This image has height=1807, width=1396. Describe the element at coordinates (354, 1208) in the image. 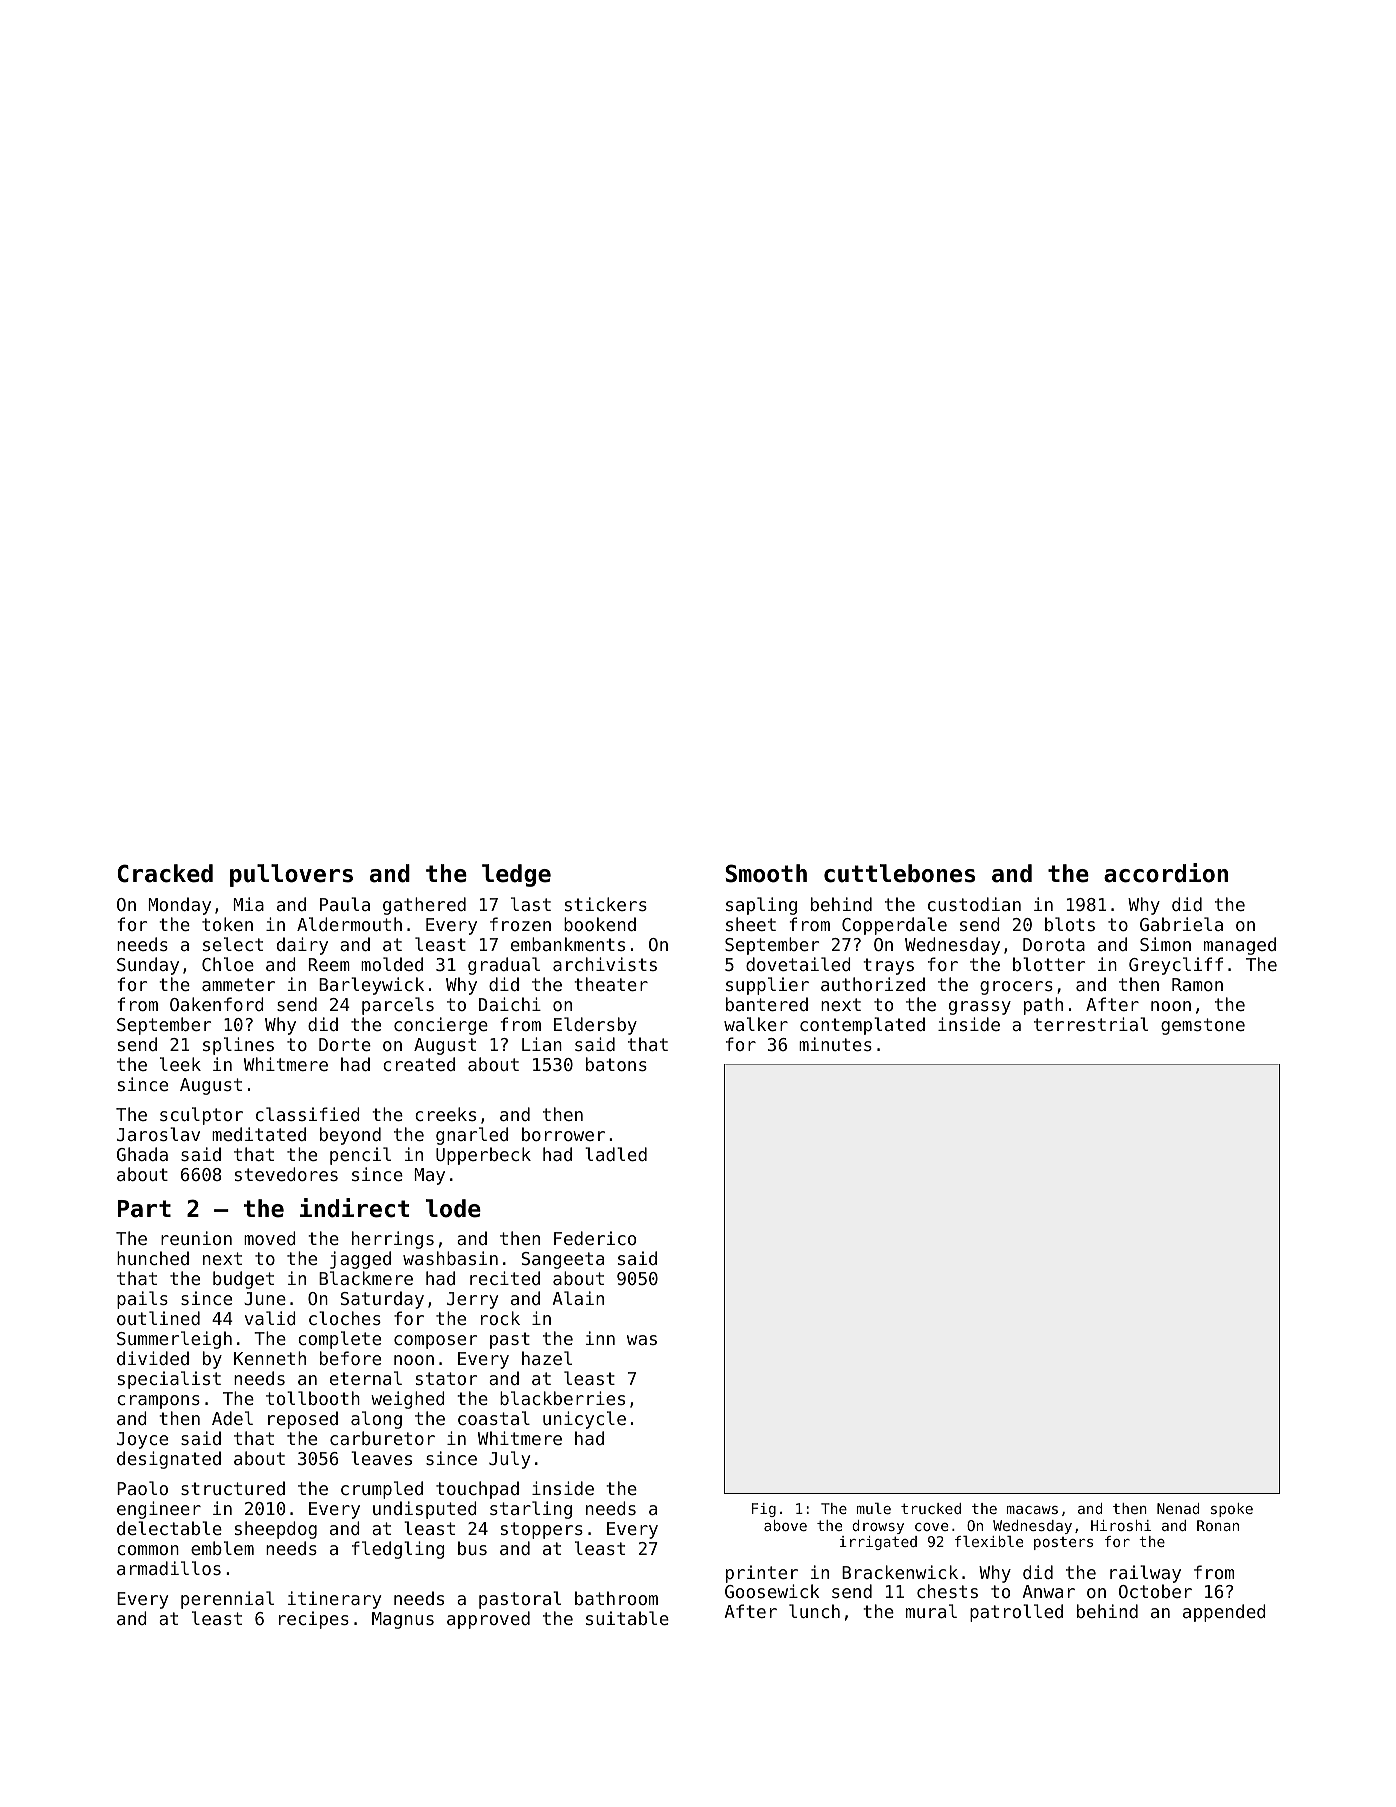

I see `indirect` at that location.
